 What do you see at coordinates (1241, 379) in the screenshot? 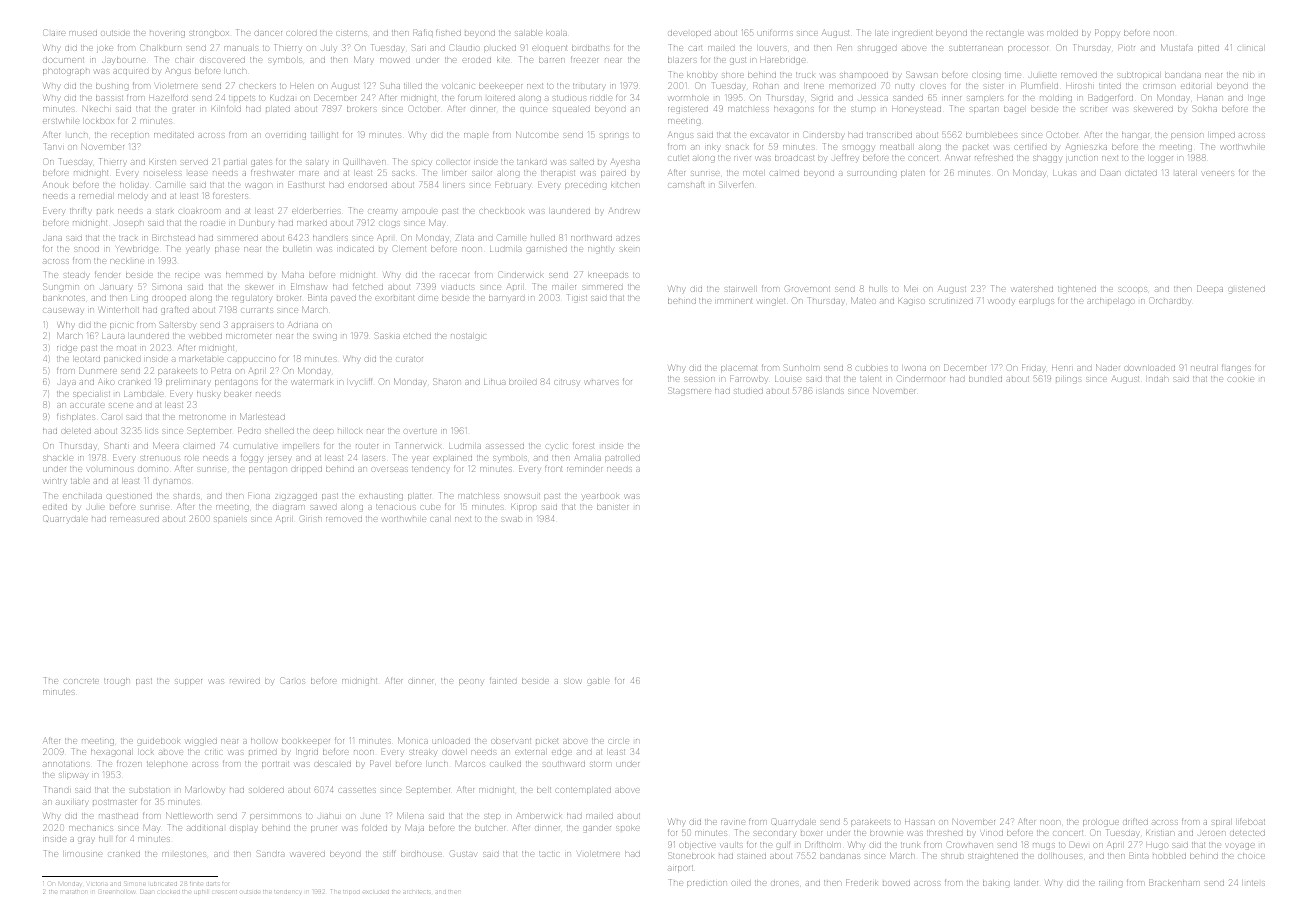
I see `cookie` at bounding box center [1241, 379].
